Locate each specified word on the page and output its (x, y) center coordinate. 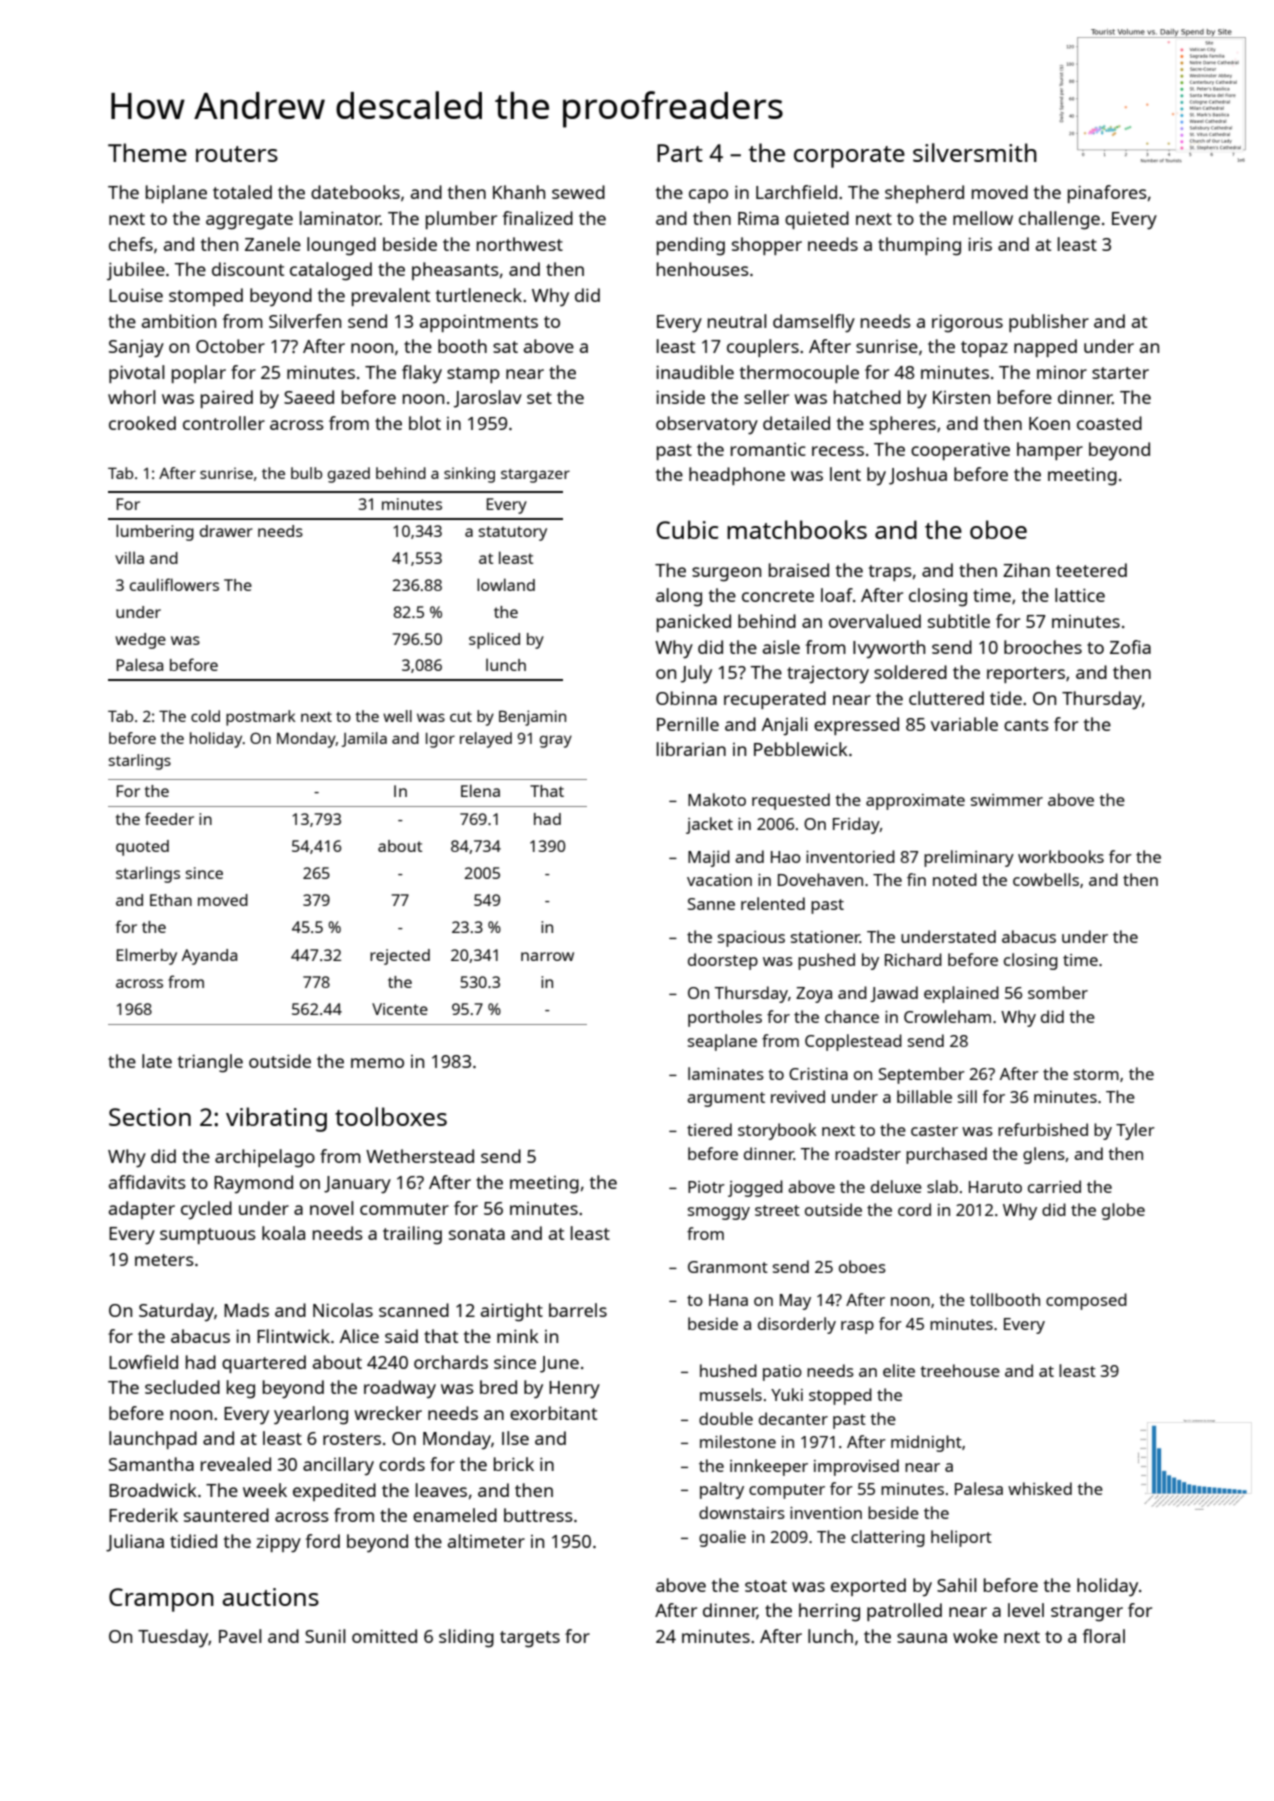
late (157, 1061)
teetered (1091, 570)
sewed (578, 192)
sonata (477, 1234)
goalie (722, 1538)
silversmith (975, 152)
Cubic (687, 529)
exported (868, 1587)
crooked (142, 423)
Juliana (135, 1543)
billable (924, 1096)
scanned (414, 1310)
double (726, 1418)
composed (1086, 1301)
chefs (131, 244)
